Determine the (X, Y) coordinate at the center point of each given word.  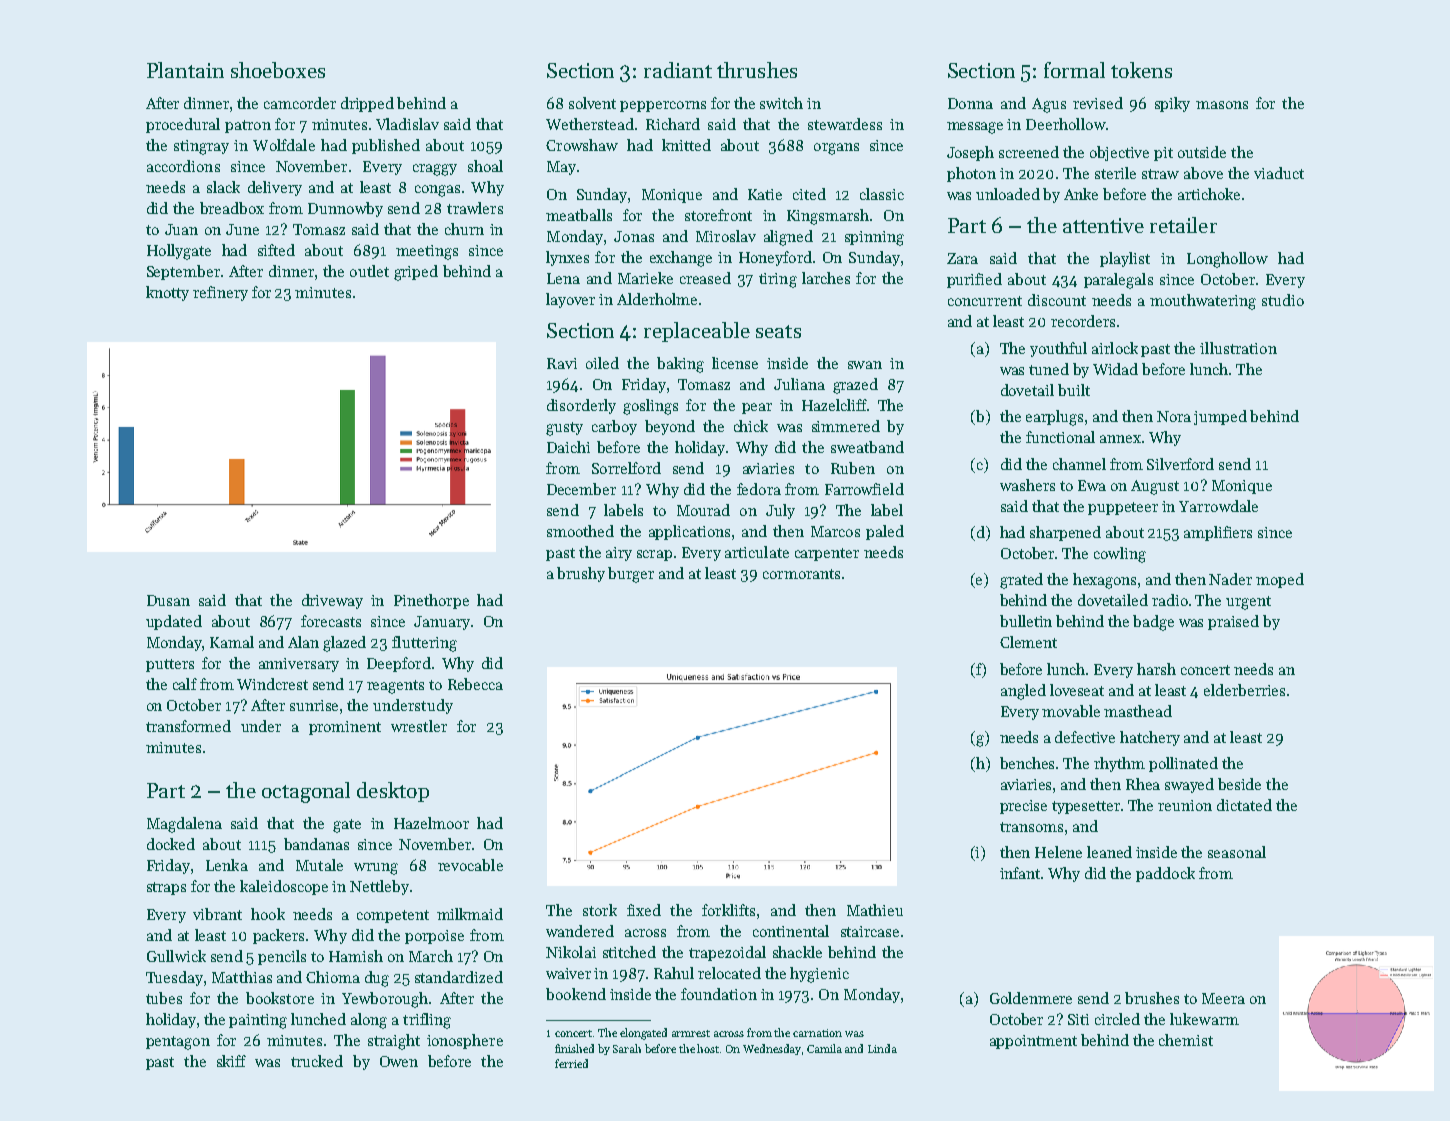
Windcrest (272, 684)
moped (1280, 580)
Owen (399, 1061)
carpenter (827, 554)
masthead (1138, 711)
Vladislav (407, 124)
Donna (970, 103)
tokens (1141, 70)
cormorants (801, 574)
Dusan (168, 600)
